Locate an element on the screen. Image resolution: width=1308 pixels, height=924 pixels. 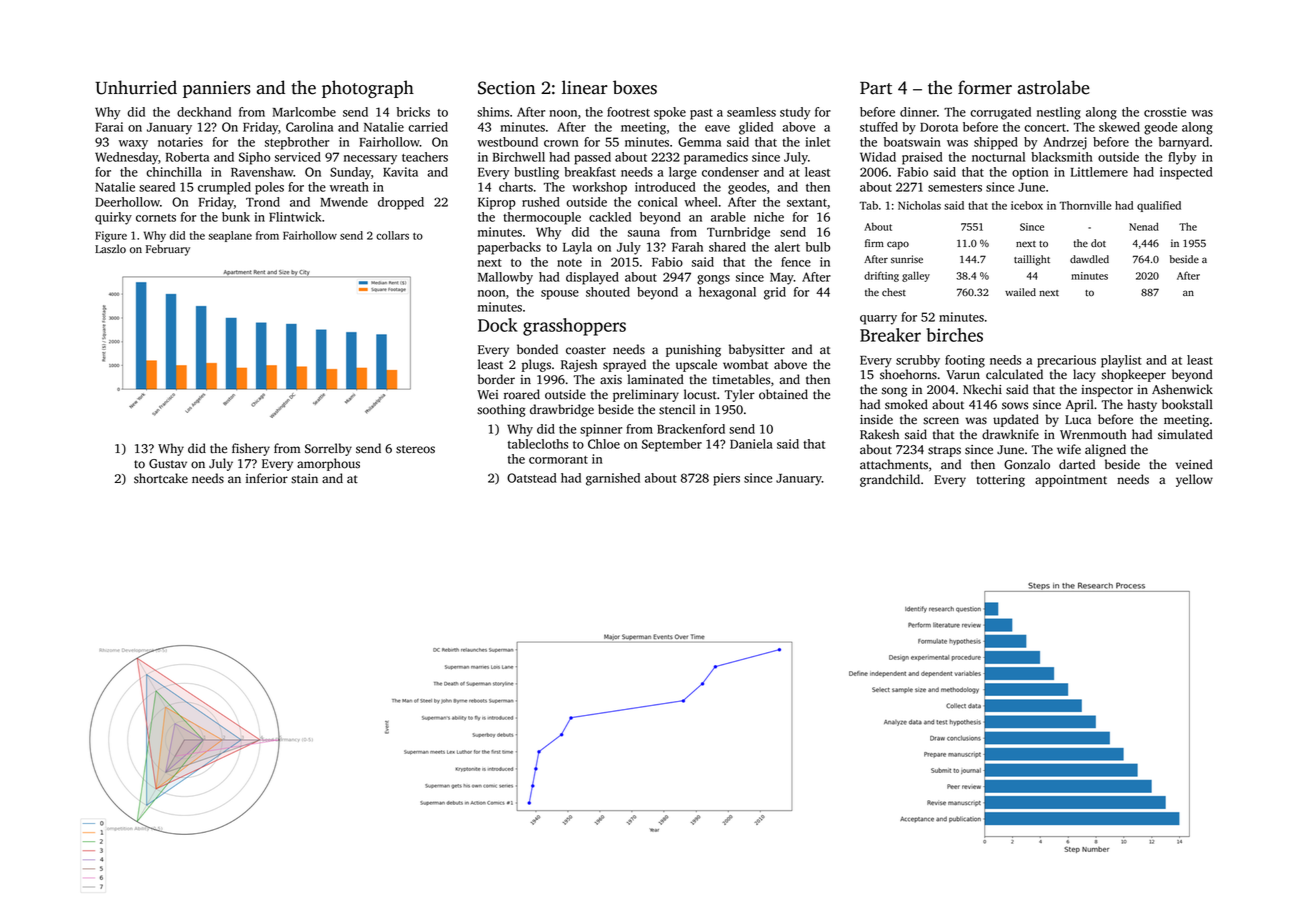
shopkeeper is located at coordinates (1134, 375).
